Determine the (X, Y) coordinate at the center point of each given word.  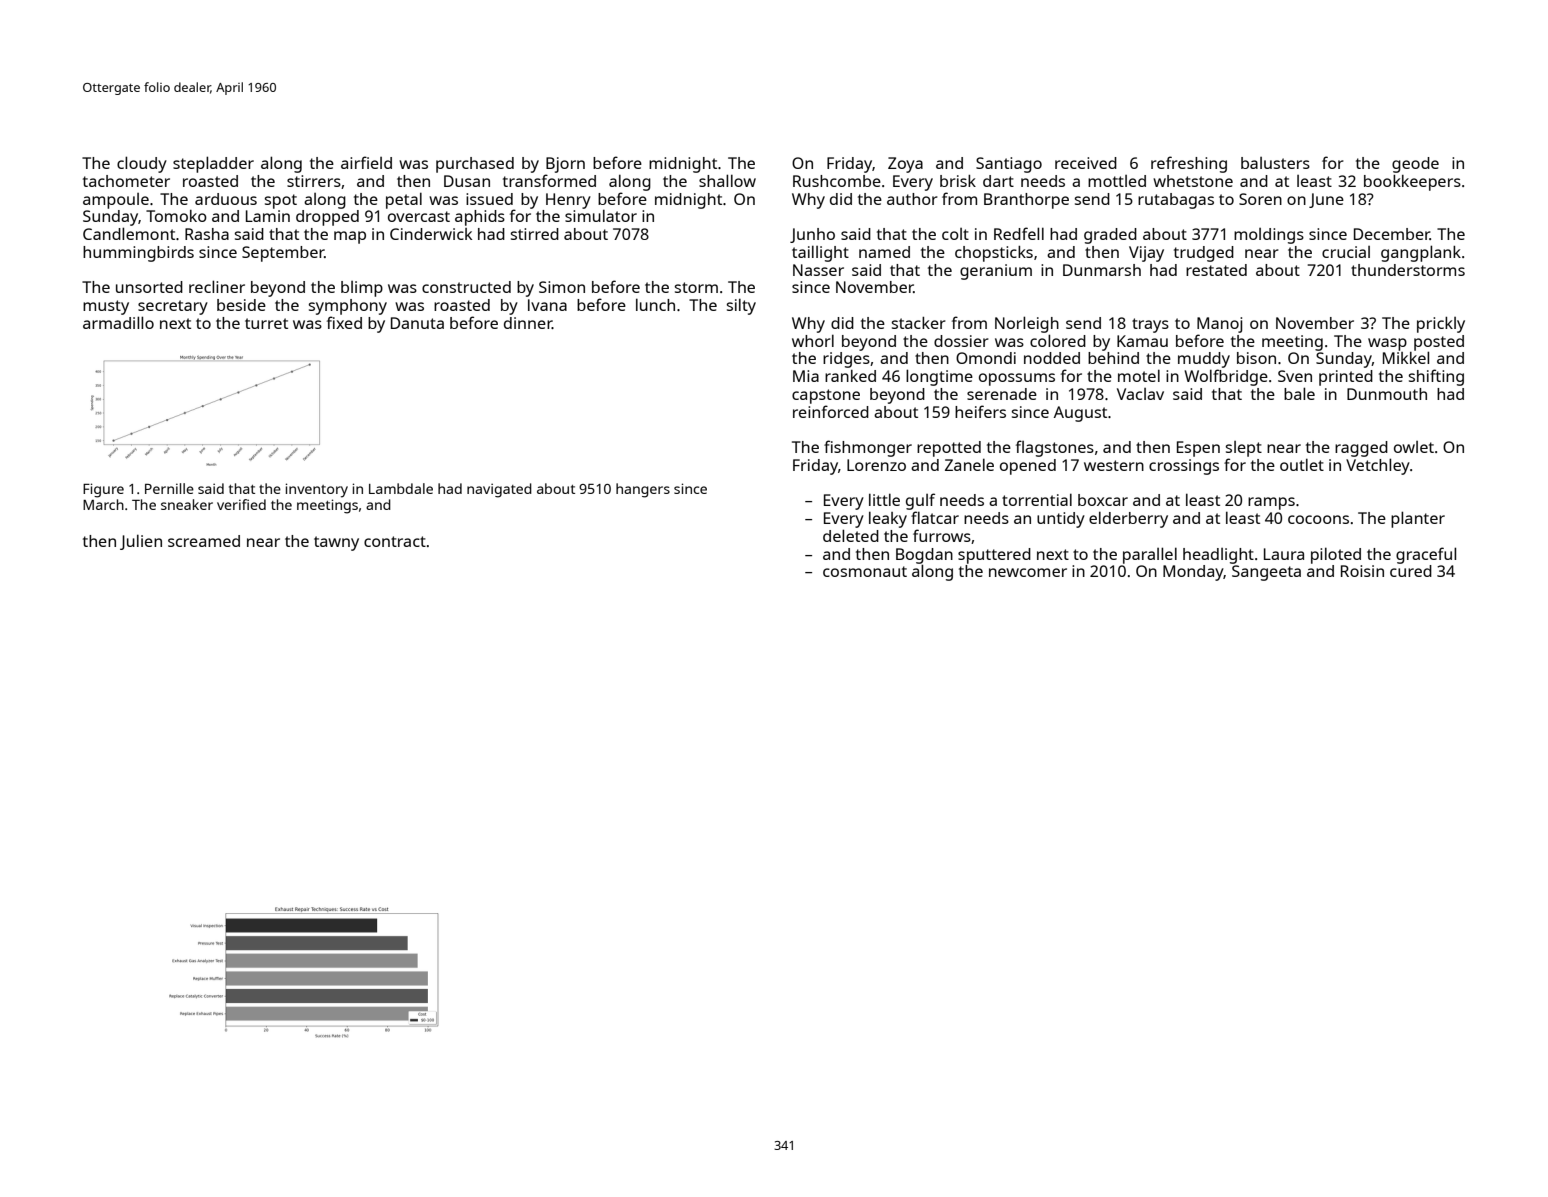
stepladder (213, 164)
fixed (344, 322)
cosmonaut (865, 571)
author (912, 199)
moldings (1269, 236)
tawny (336, 543)
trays (1150, 325)
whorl (813, 340)
